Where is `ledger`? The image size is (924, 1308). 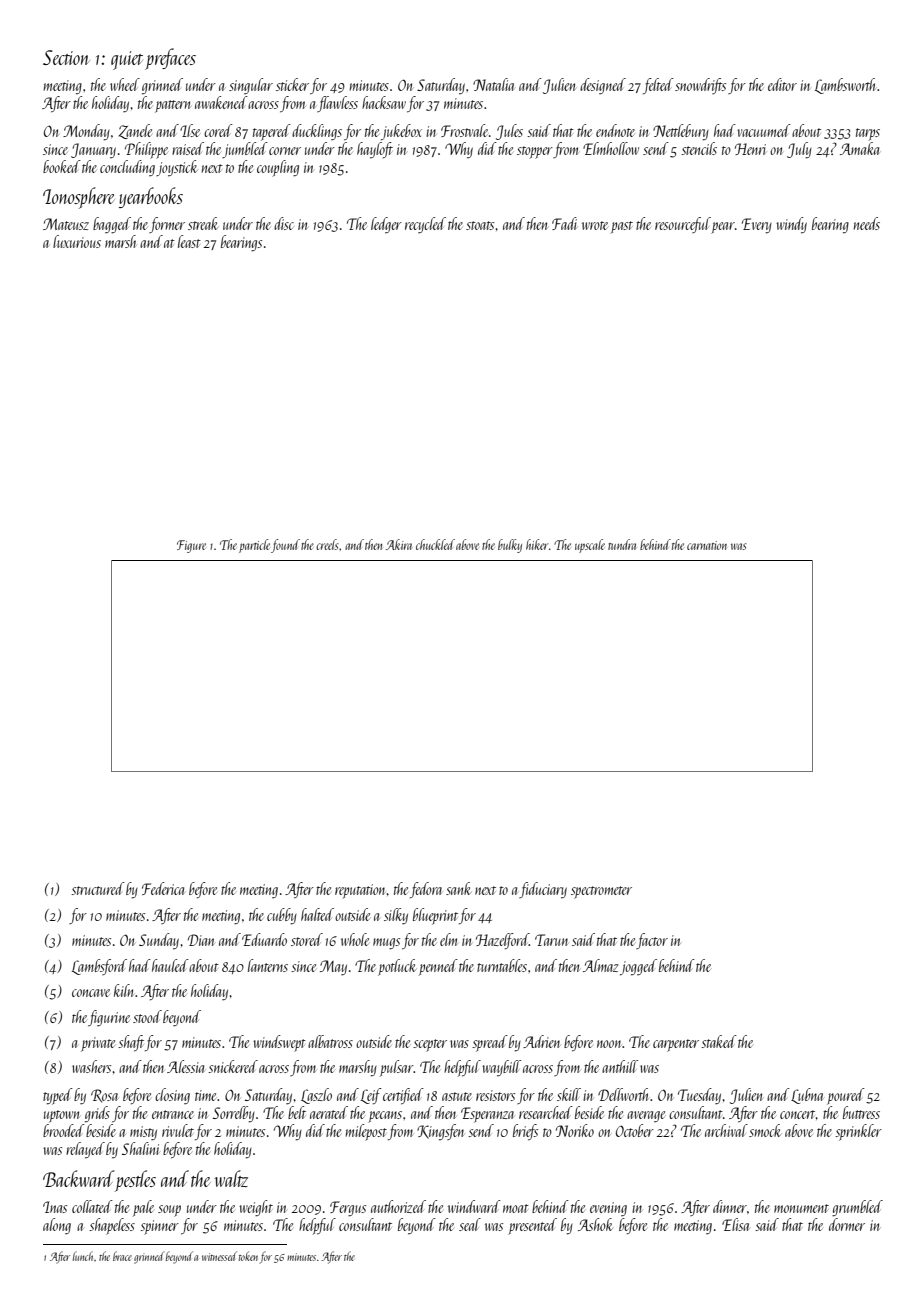 ledger is located at coordinates (386, 225).
